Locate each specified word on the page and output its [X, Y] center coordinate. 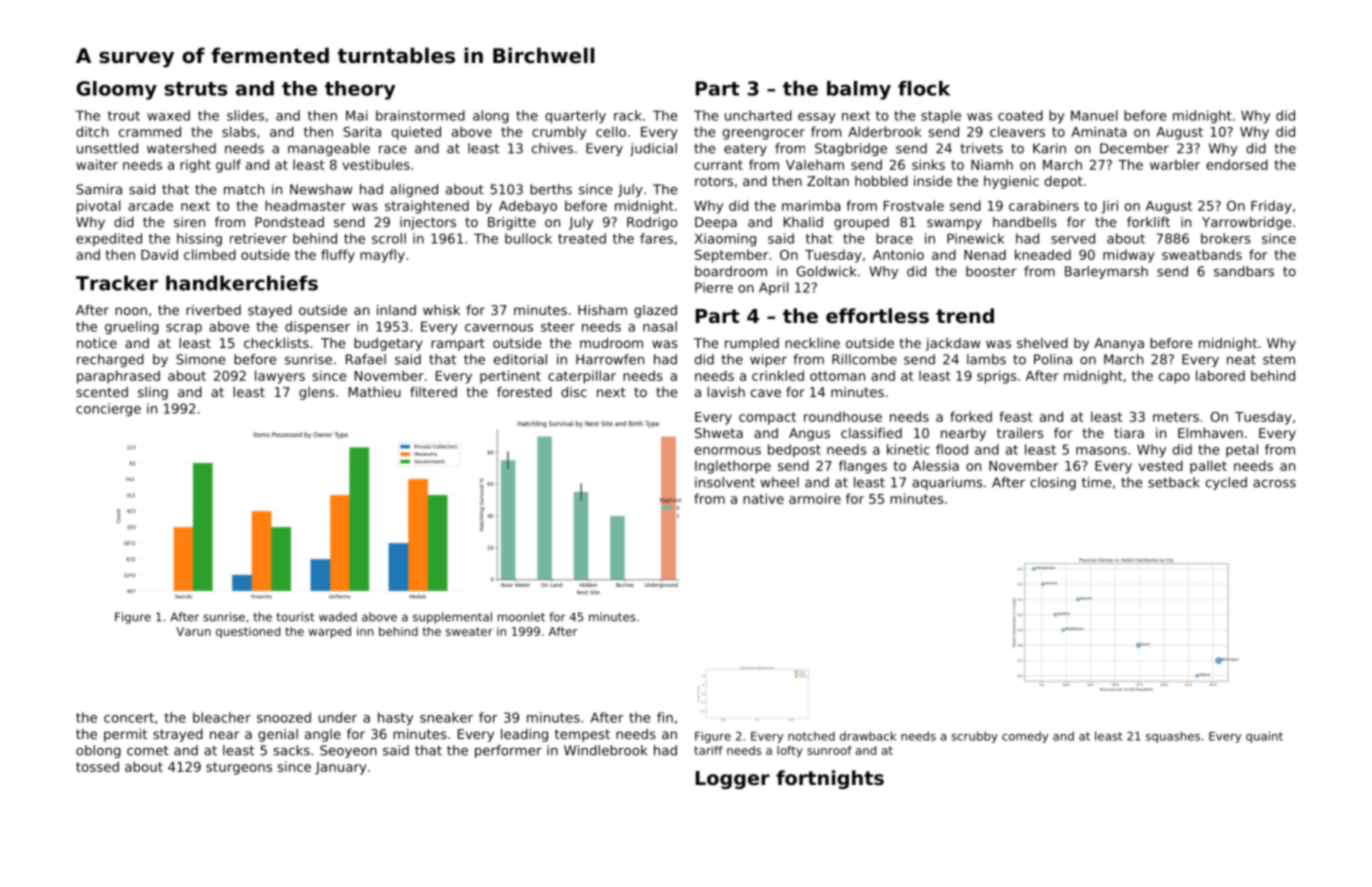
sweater [469, 631]
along [491, 117]
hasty [395, 719]
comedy [1025, 737]
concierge [108, 410]
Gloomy [116, 90]
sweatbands [1202, 254]
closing [1053, 483]
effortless [877, 316]
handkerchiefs [242, 283]
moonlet [521, 617]
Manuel [1094, 115]
